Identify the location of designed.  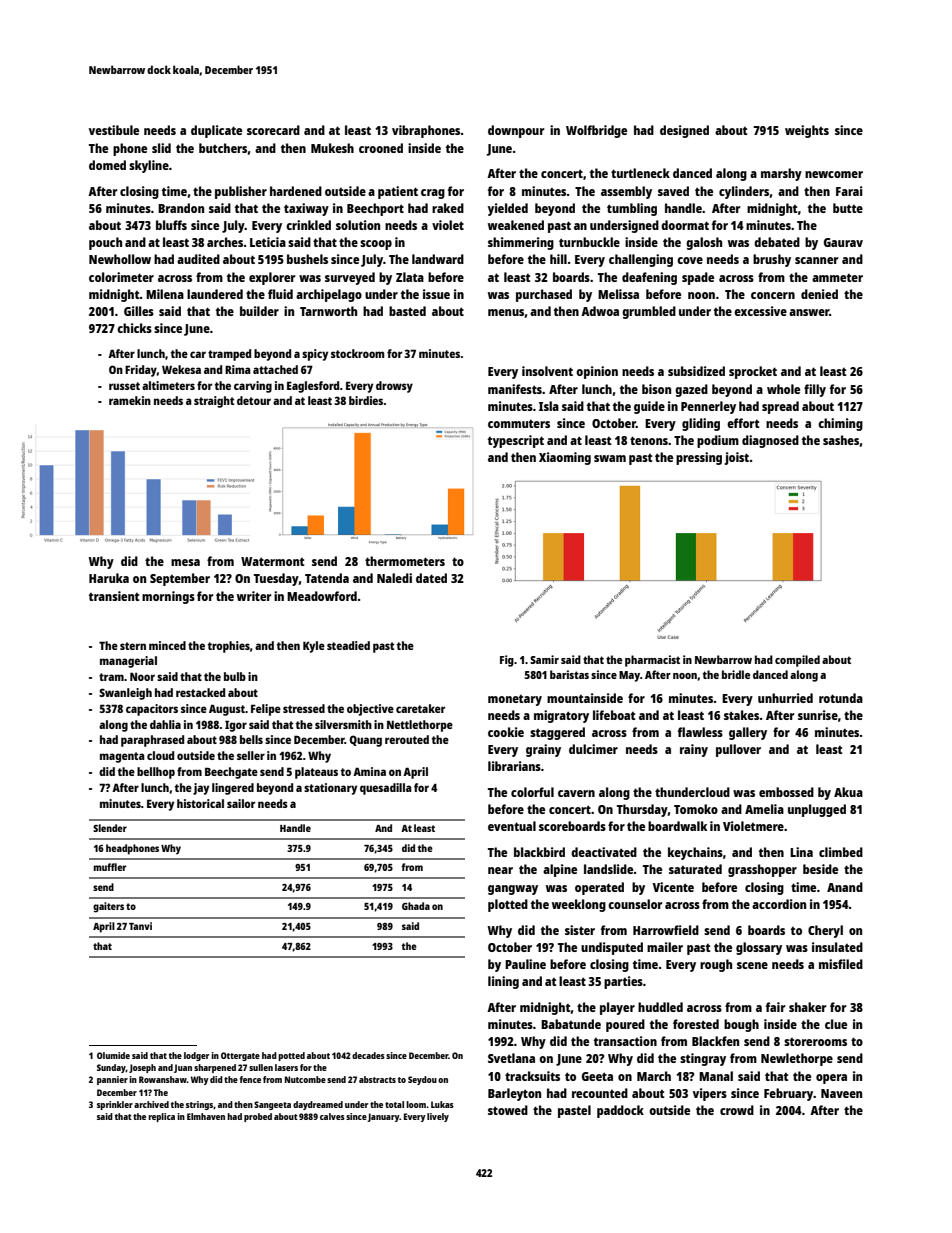
(684, 131).
